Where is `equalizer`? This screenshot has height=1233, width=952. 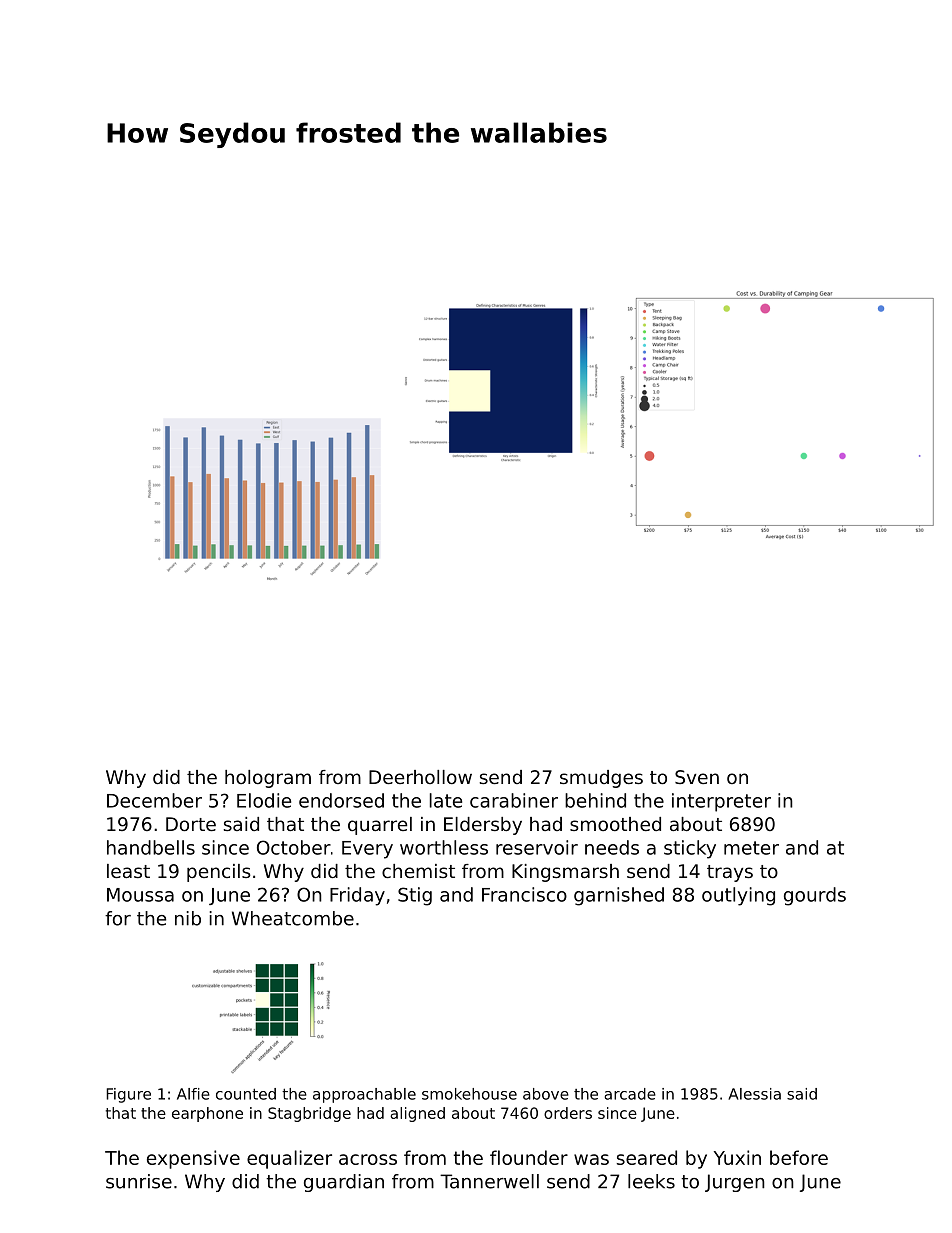
equalizer is located at coordinates (289, 1159).
